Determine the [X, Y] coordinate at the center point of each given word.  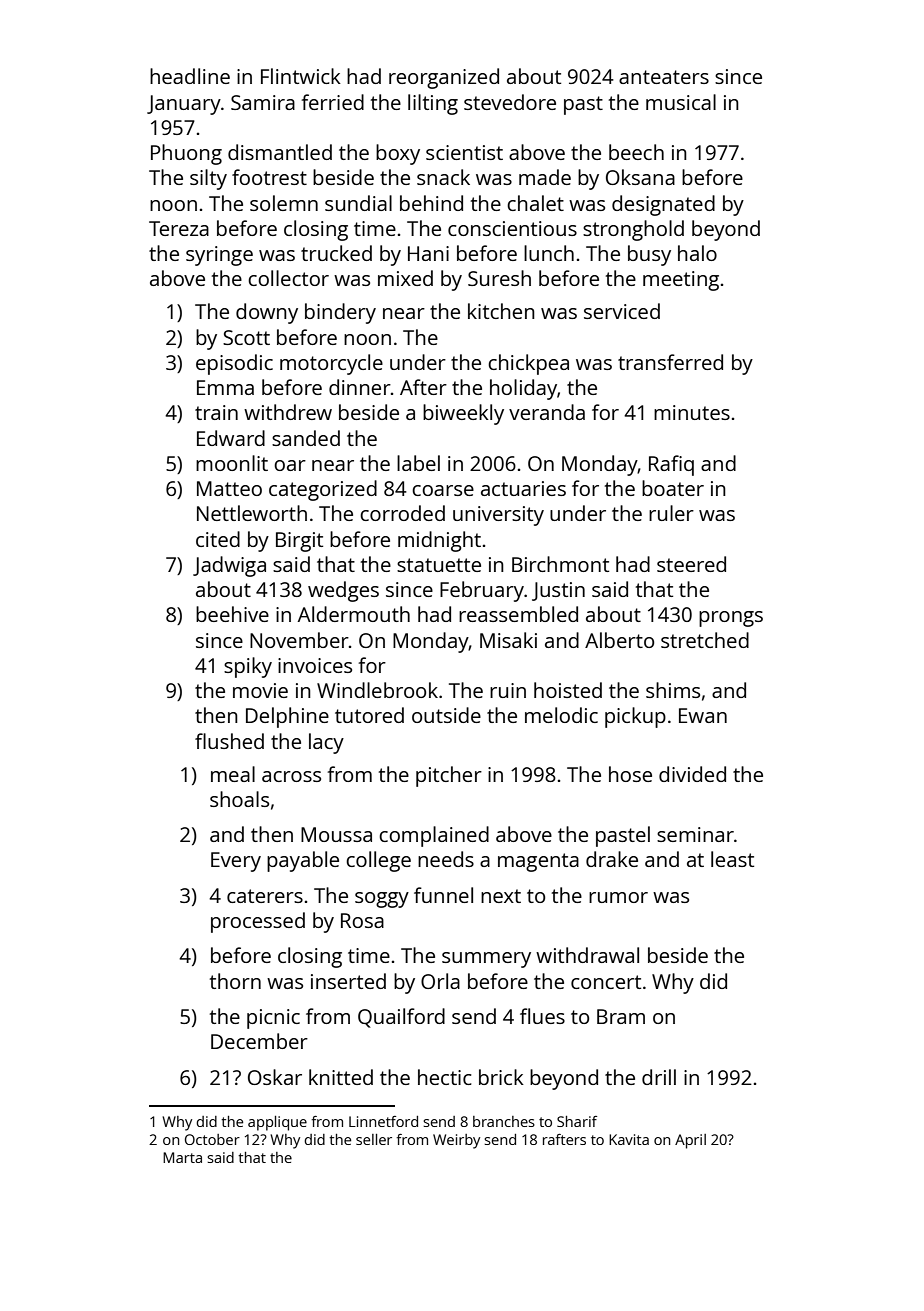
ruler [671, 513]
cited [218, 539]
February [482, 591]
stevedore [510, 102]
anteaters [664, 77]
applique [277, 1123]
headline [190, 76]
